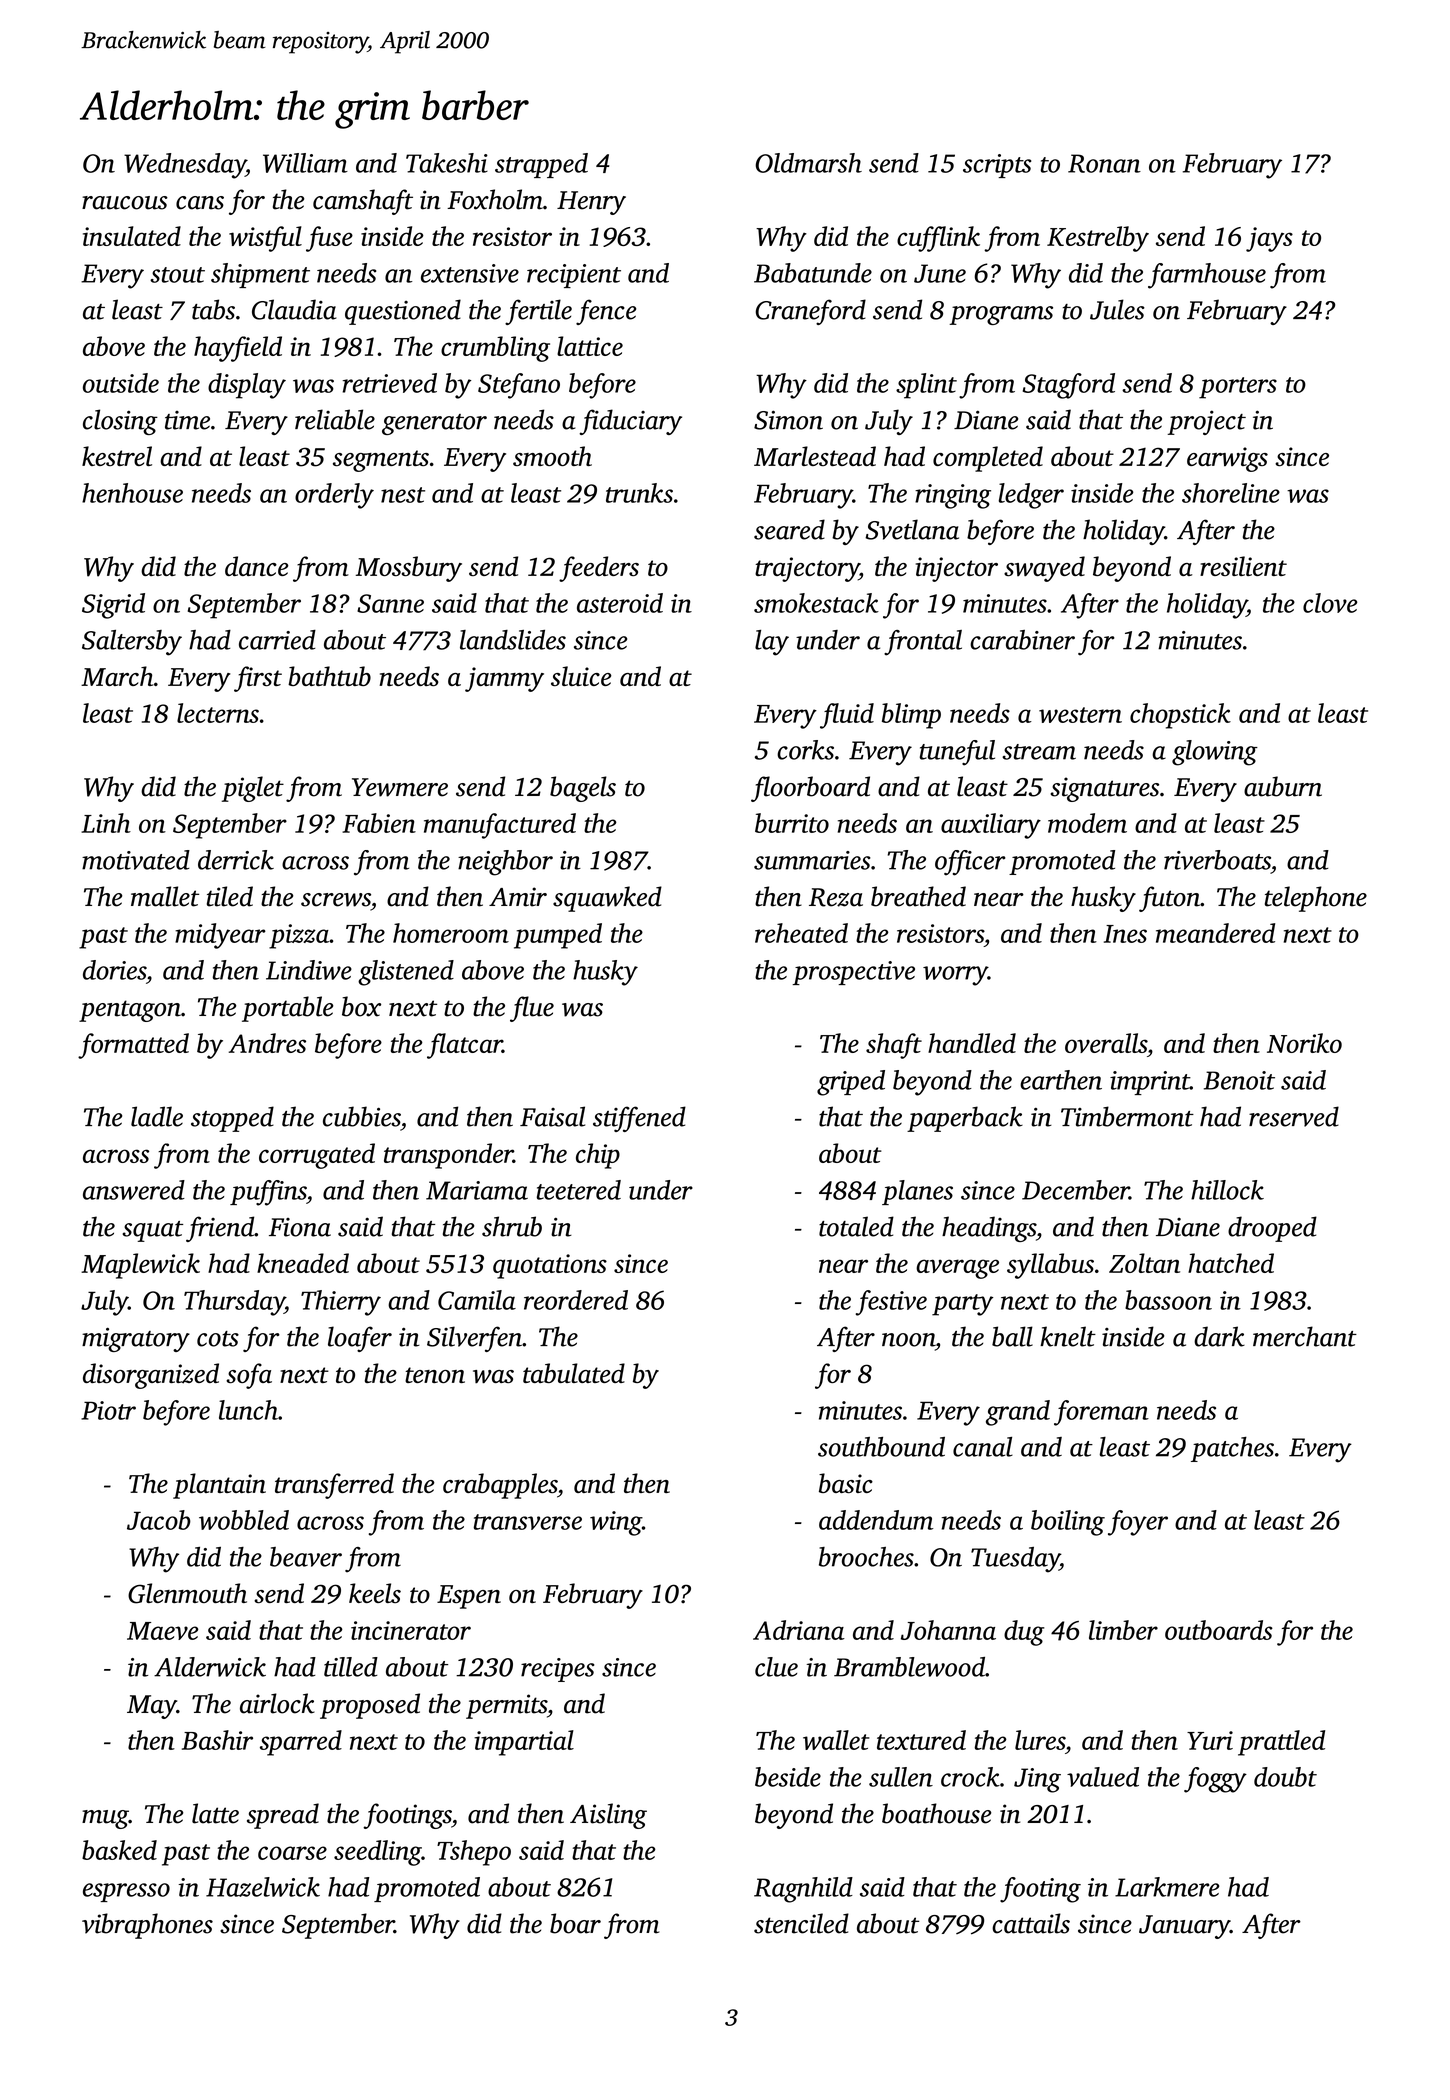 The image size is (1450, 2100). Describe the element at coordinates (805, 750) in the document. I see `corks` at that location.
